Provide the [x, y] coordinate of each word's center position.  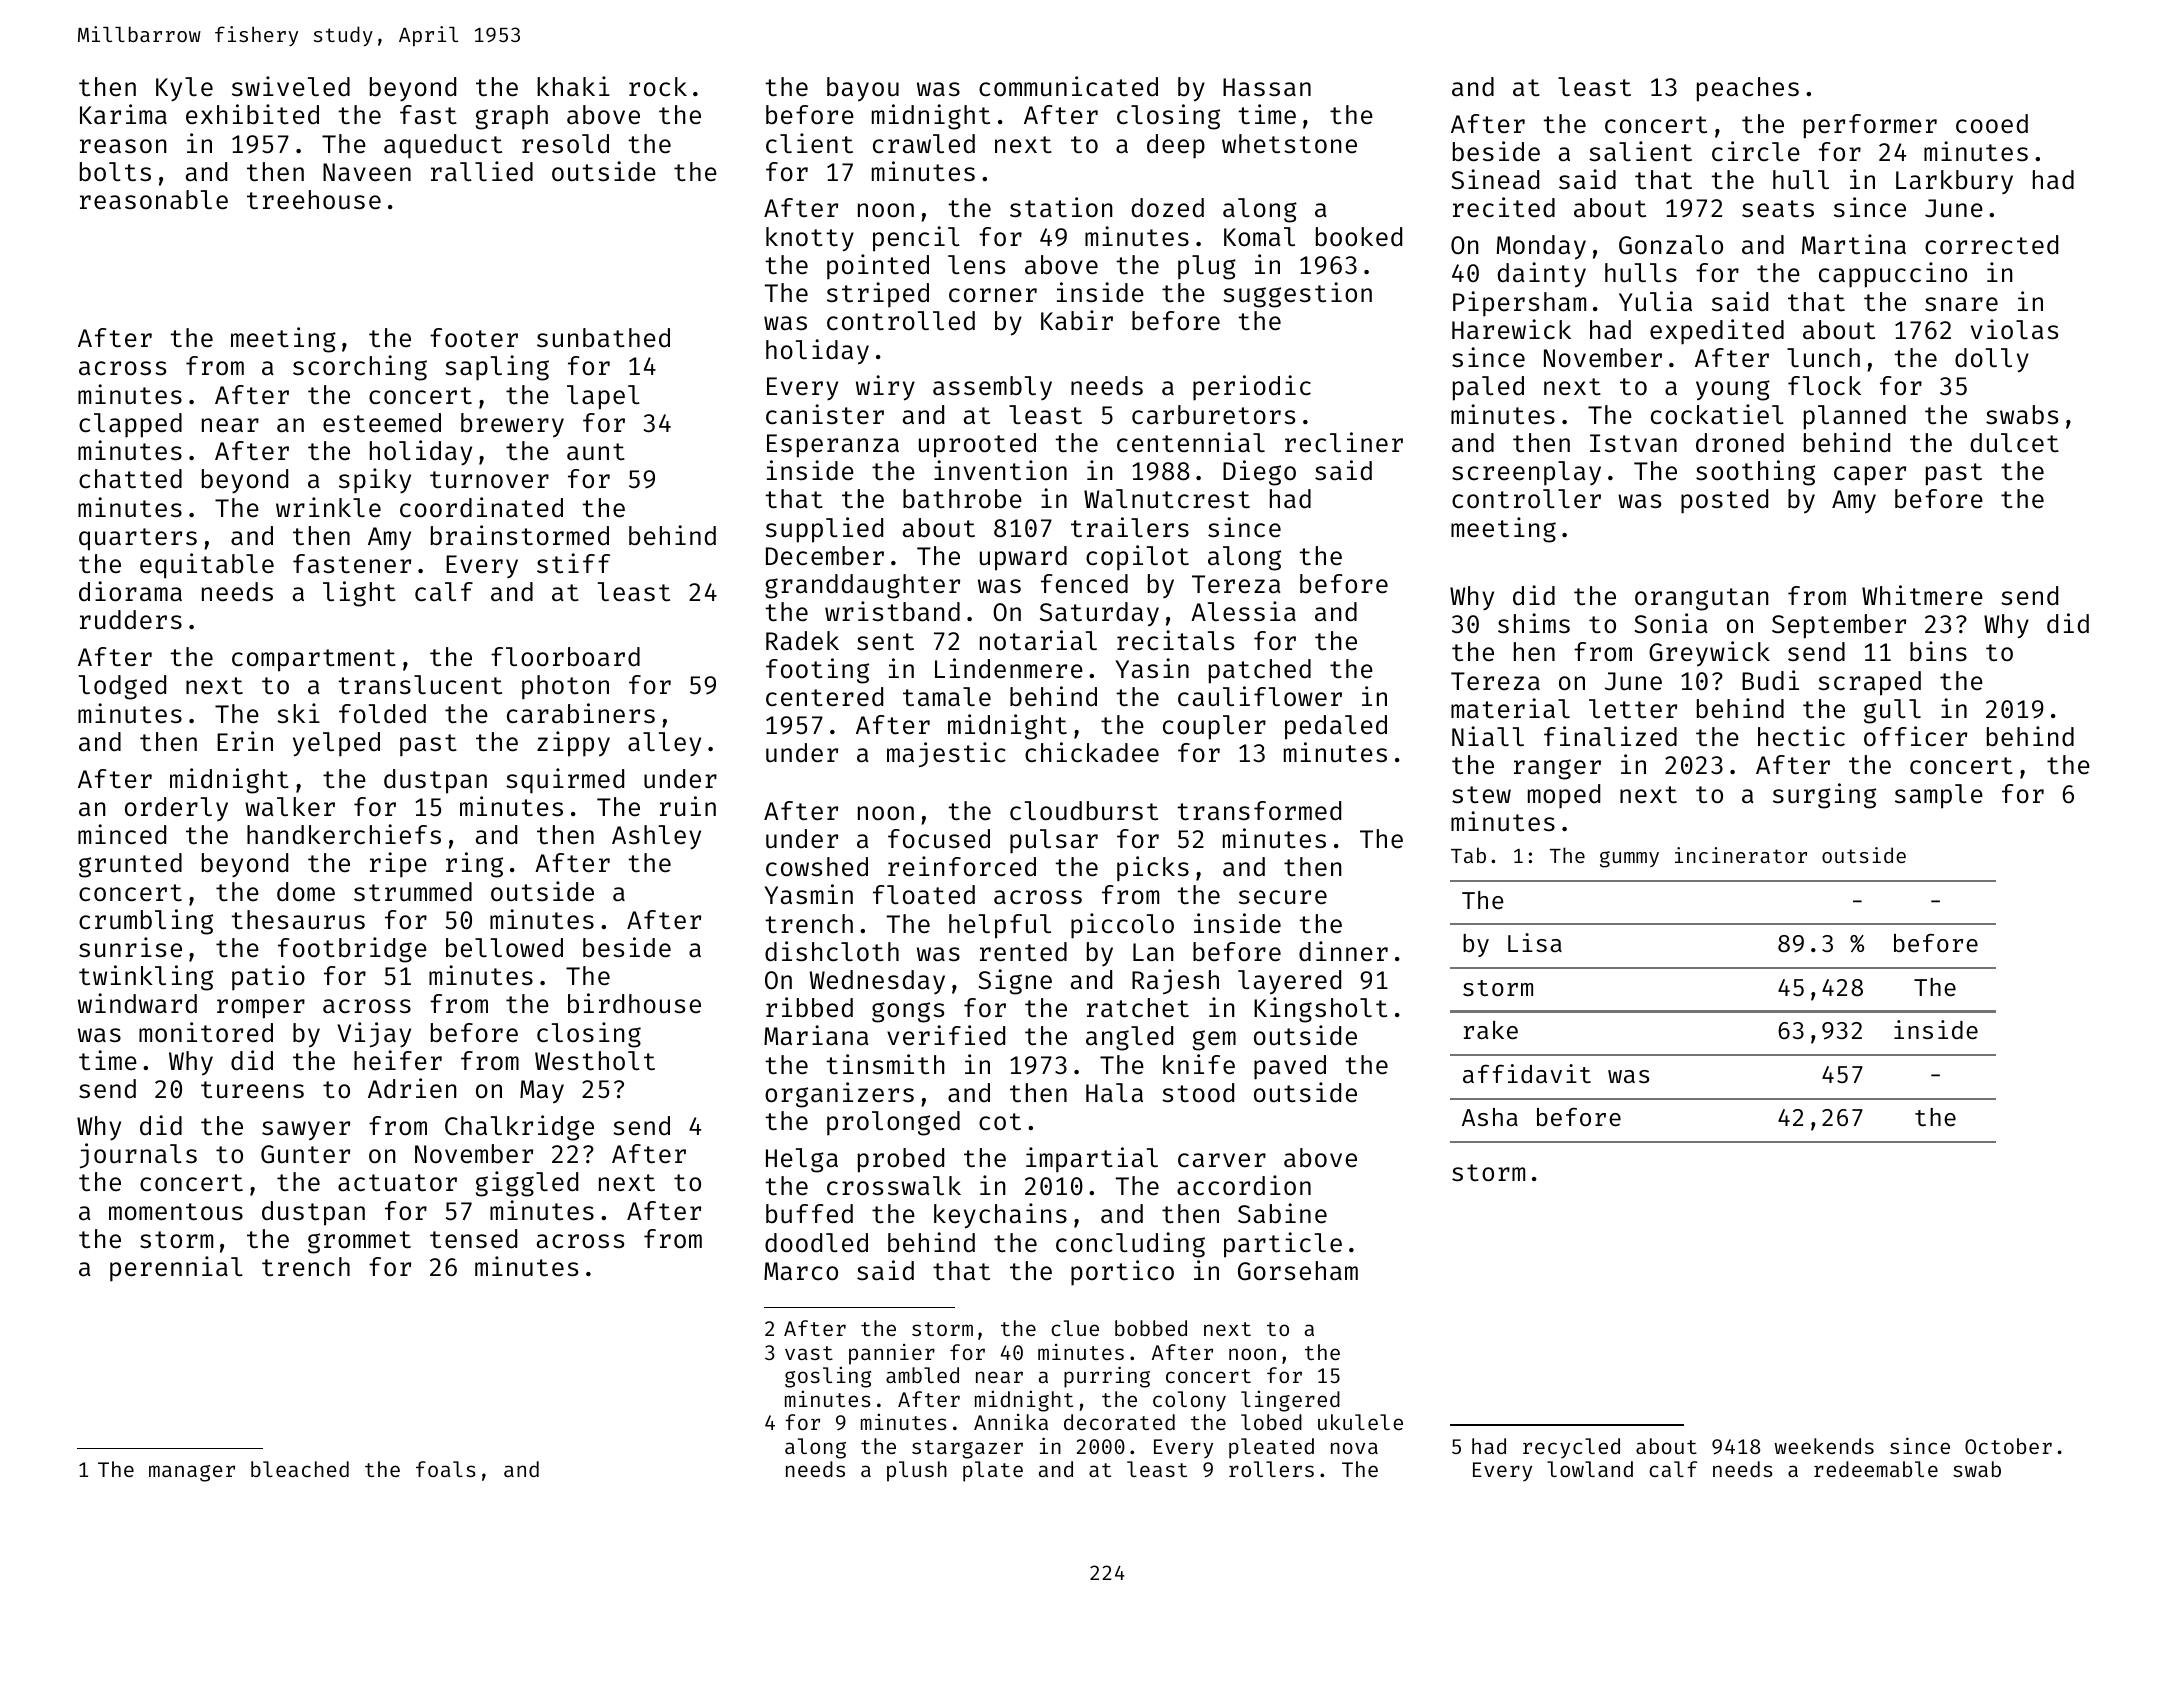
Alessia [1243, 611]
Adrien [412, 1088]
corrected [1991, 245]
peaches [1748, 89]
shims [1534, 623]
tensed [473, 1239]
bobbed [1151, 1328]
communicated [1068, 86]
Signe [1015, 982]
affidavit [1527, 1073]
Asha [1490, 1117]
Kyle [184, 89]
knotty [810, 239]
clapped [130, 425]
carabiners [581, 713]
